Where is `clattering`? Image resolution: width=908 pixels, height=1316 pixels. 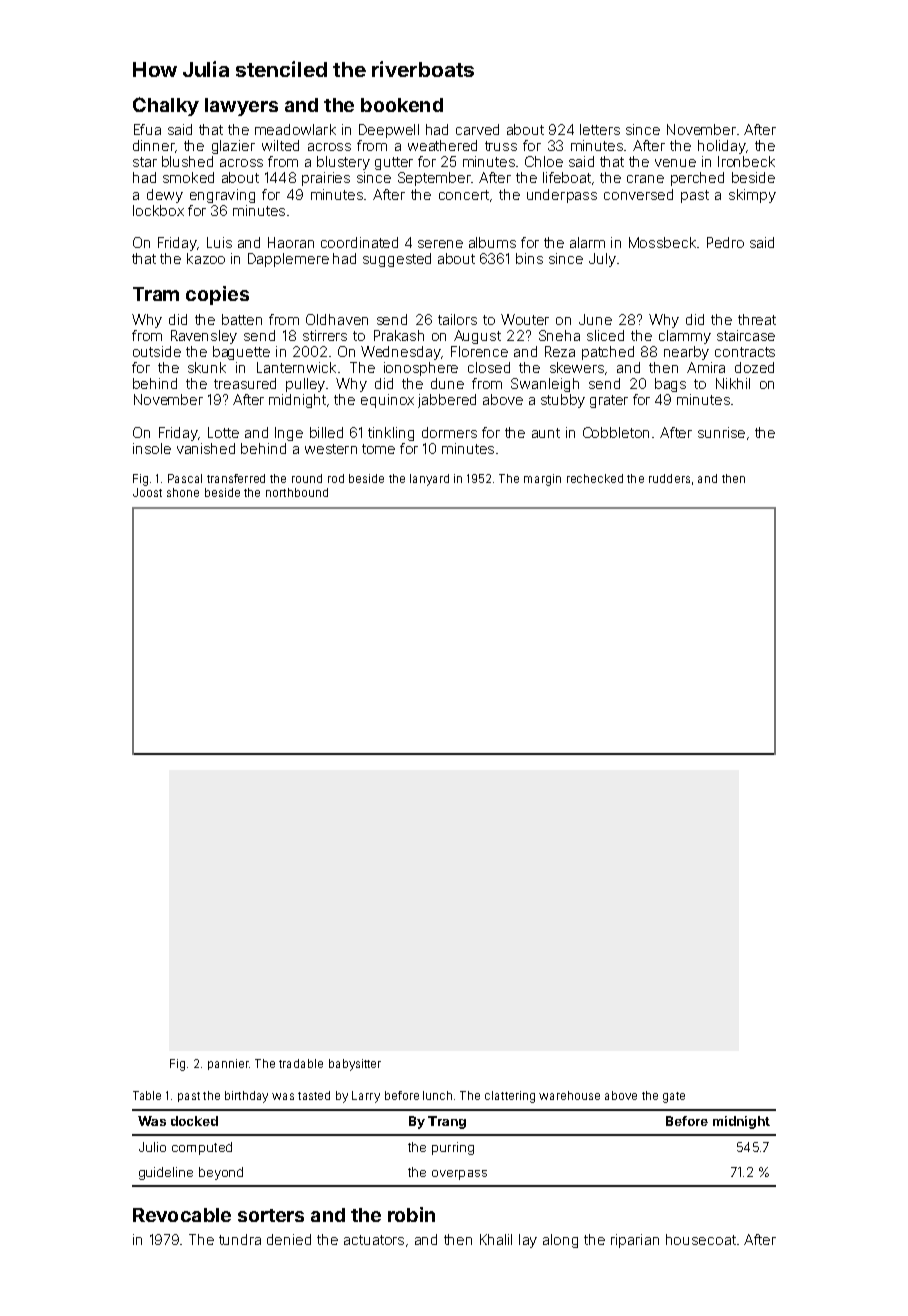
clattering is located at coordinates (510, 1097).
